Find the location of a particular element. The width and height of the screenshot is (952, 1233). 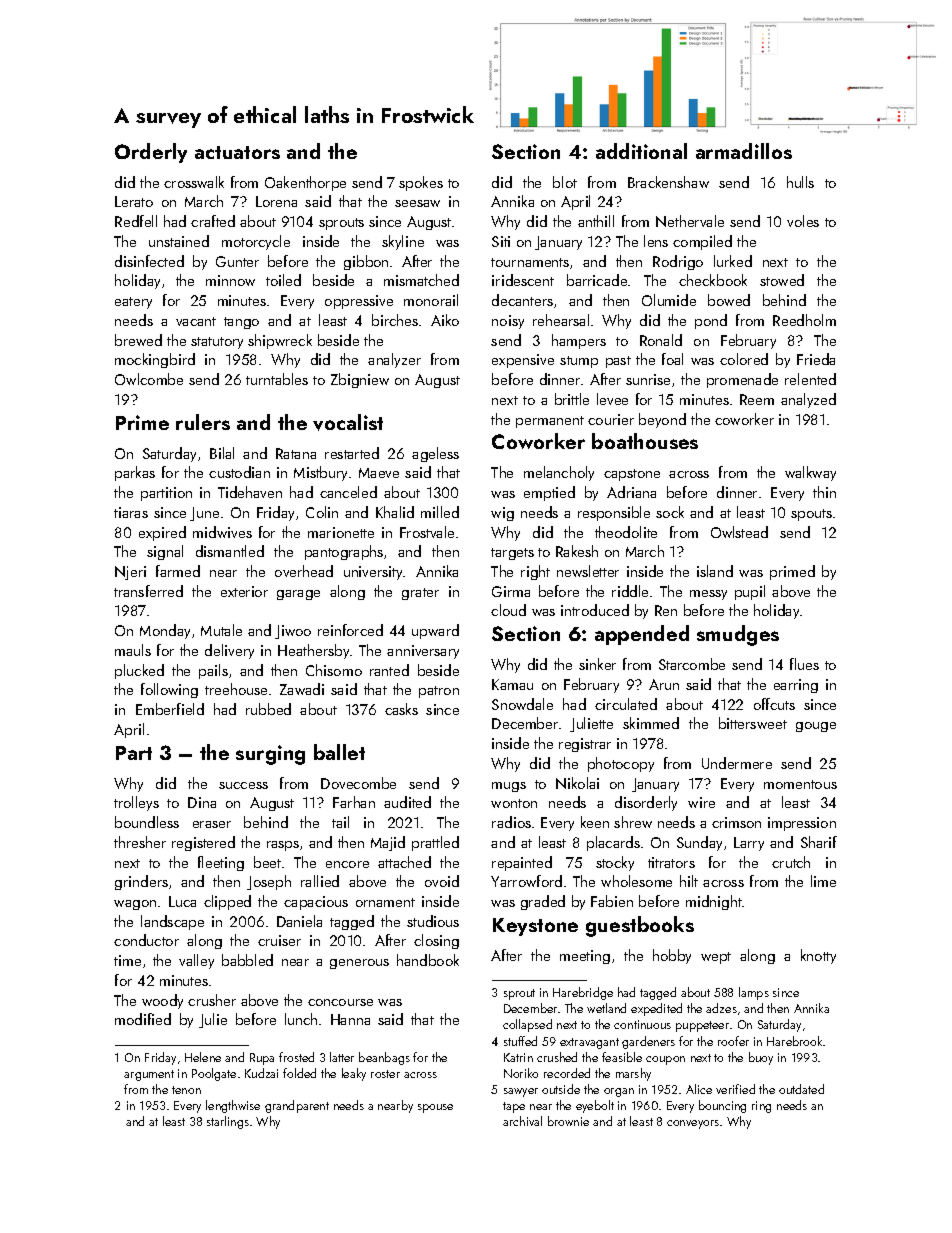

foal is located at coordinates (672, 359).
